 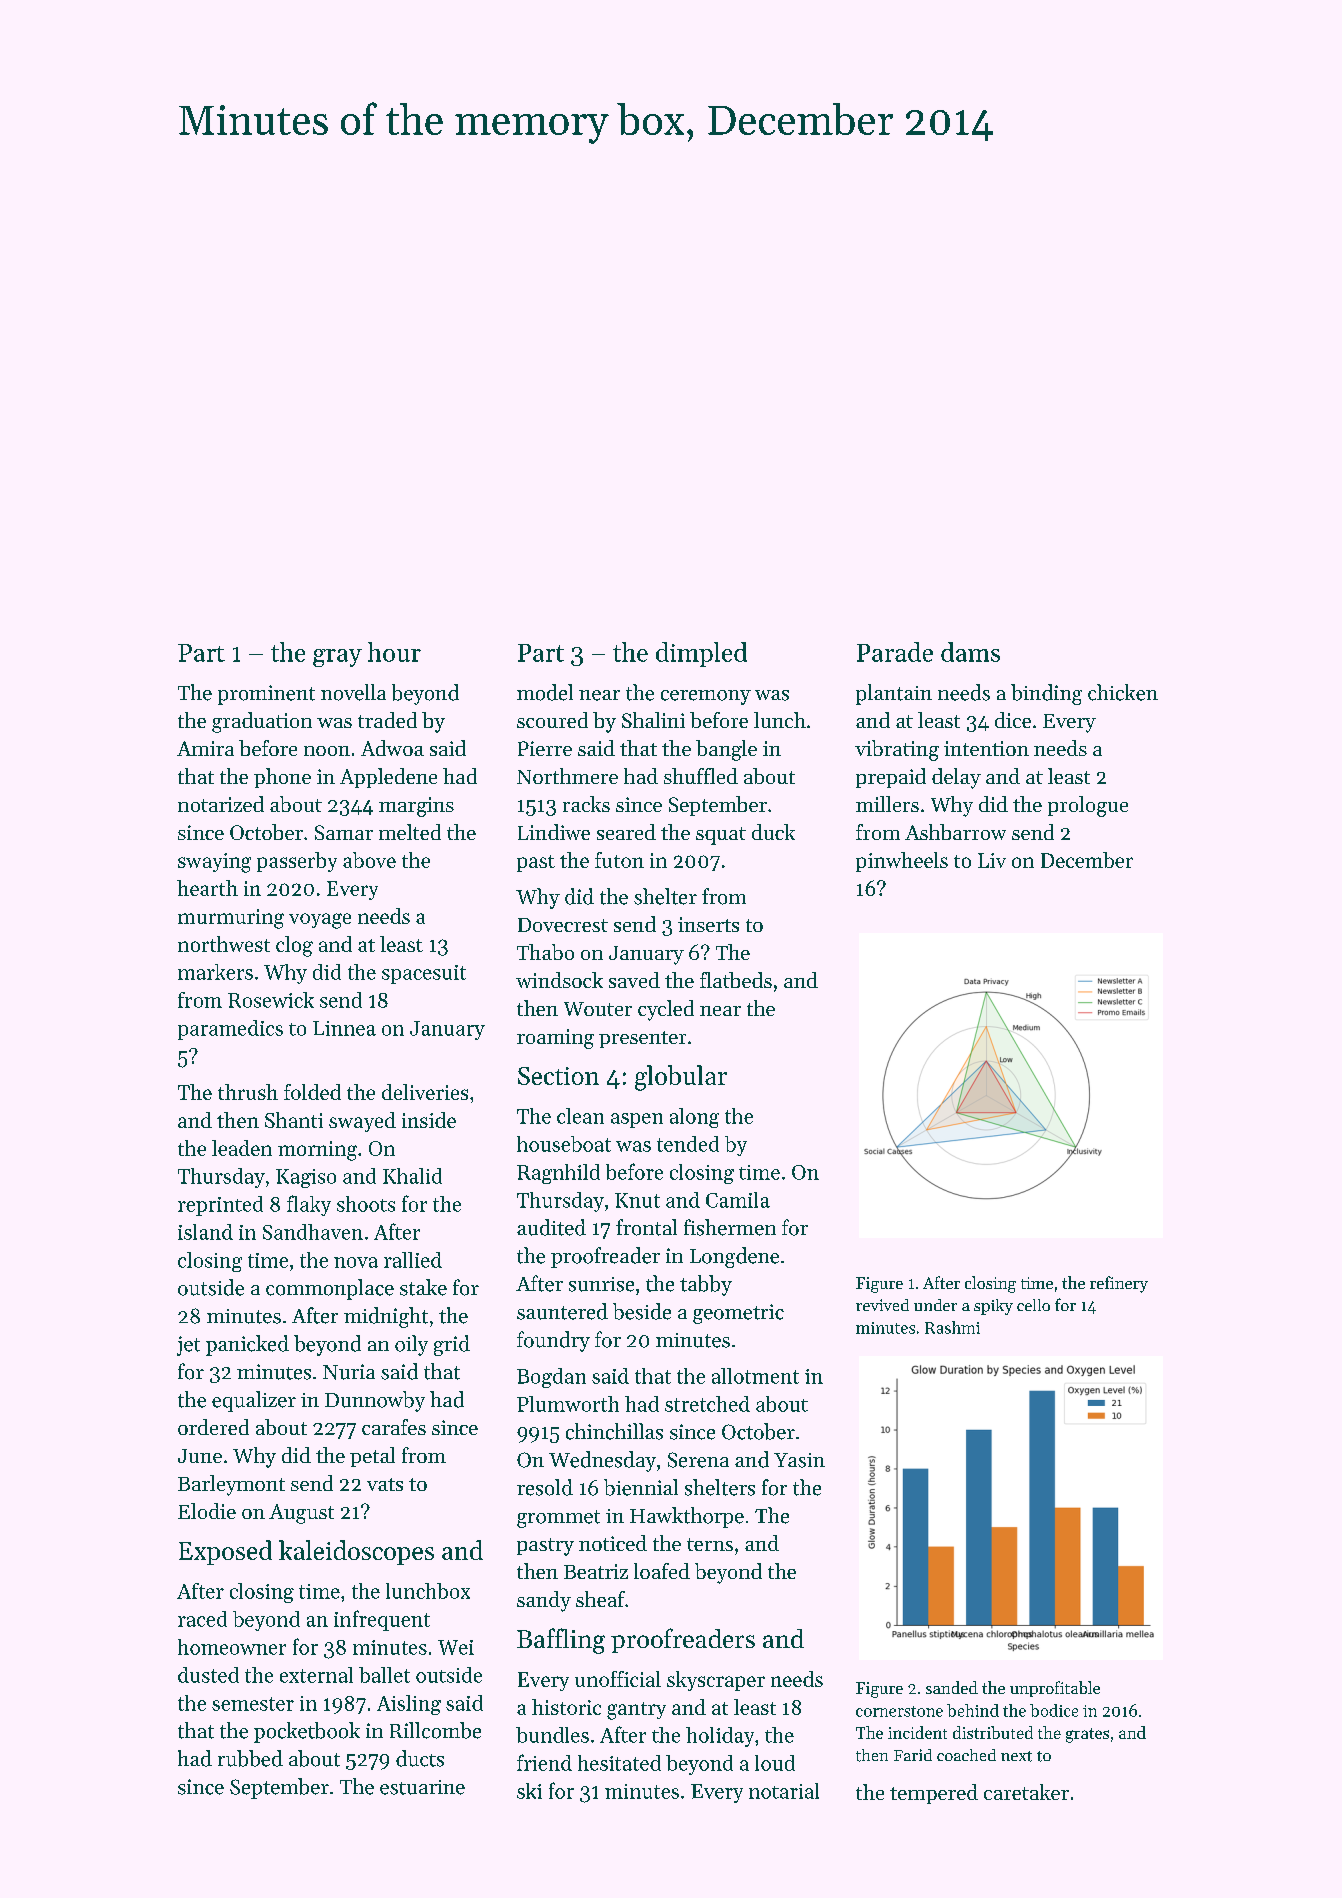 What do you see at coordinates (208, 1675) in the page?
I see `dusted` at bounding box center [208, 1675].
